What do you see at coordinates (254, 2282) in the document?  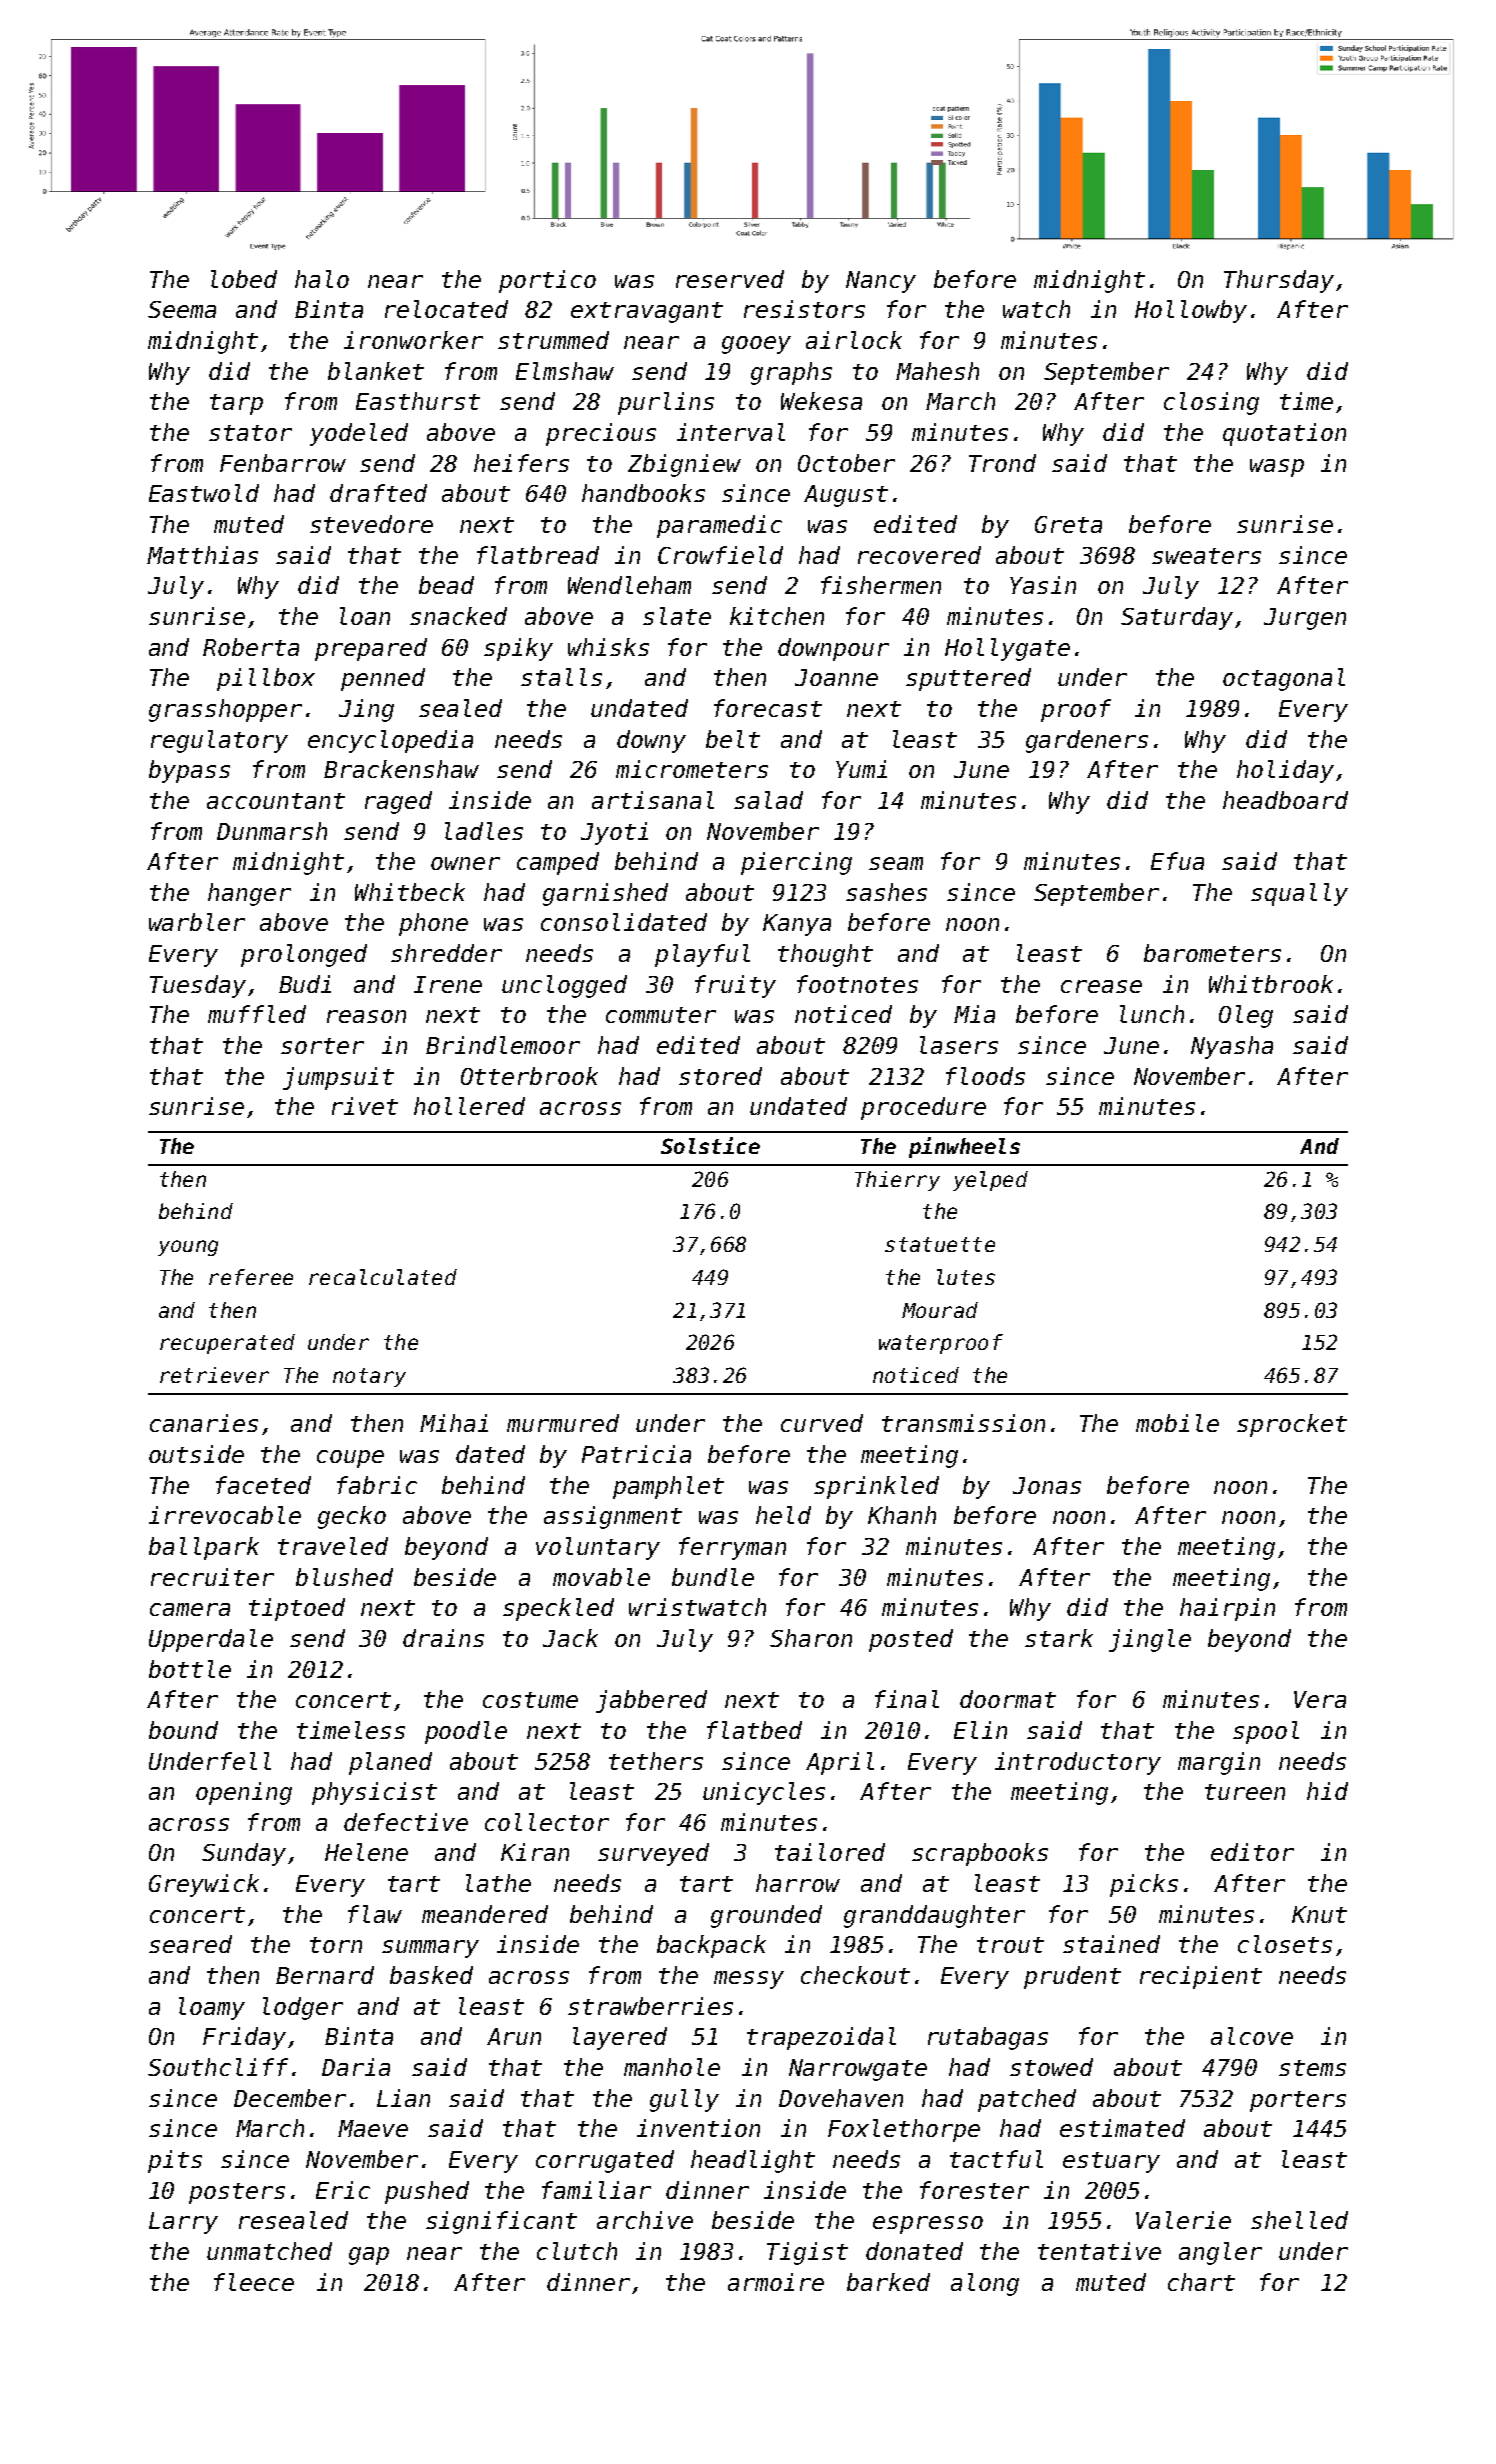 I see `fleece` at bounding box center [254, 2282].
